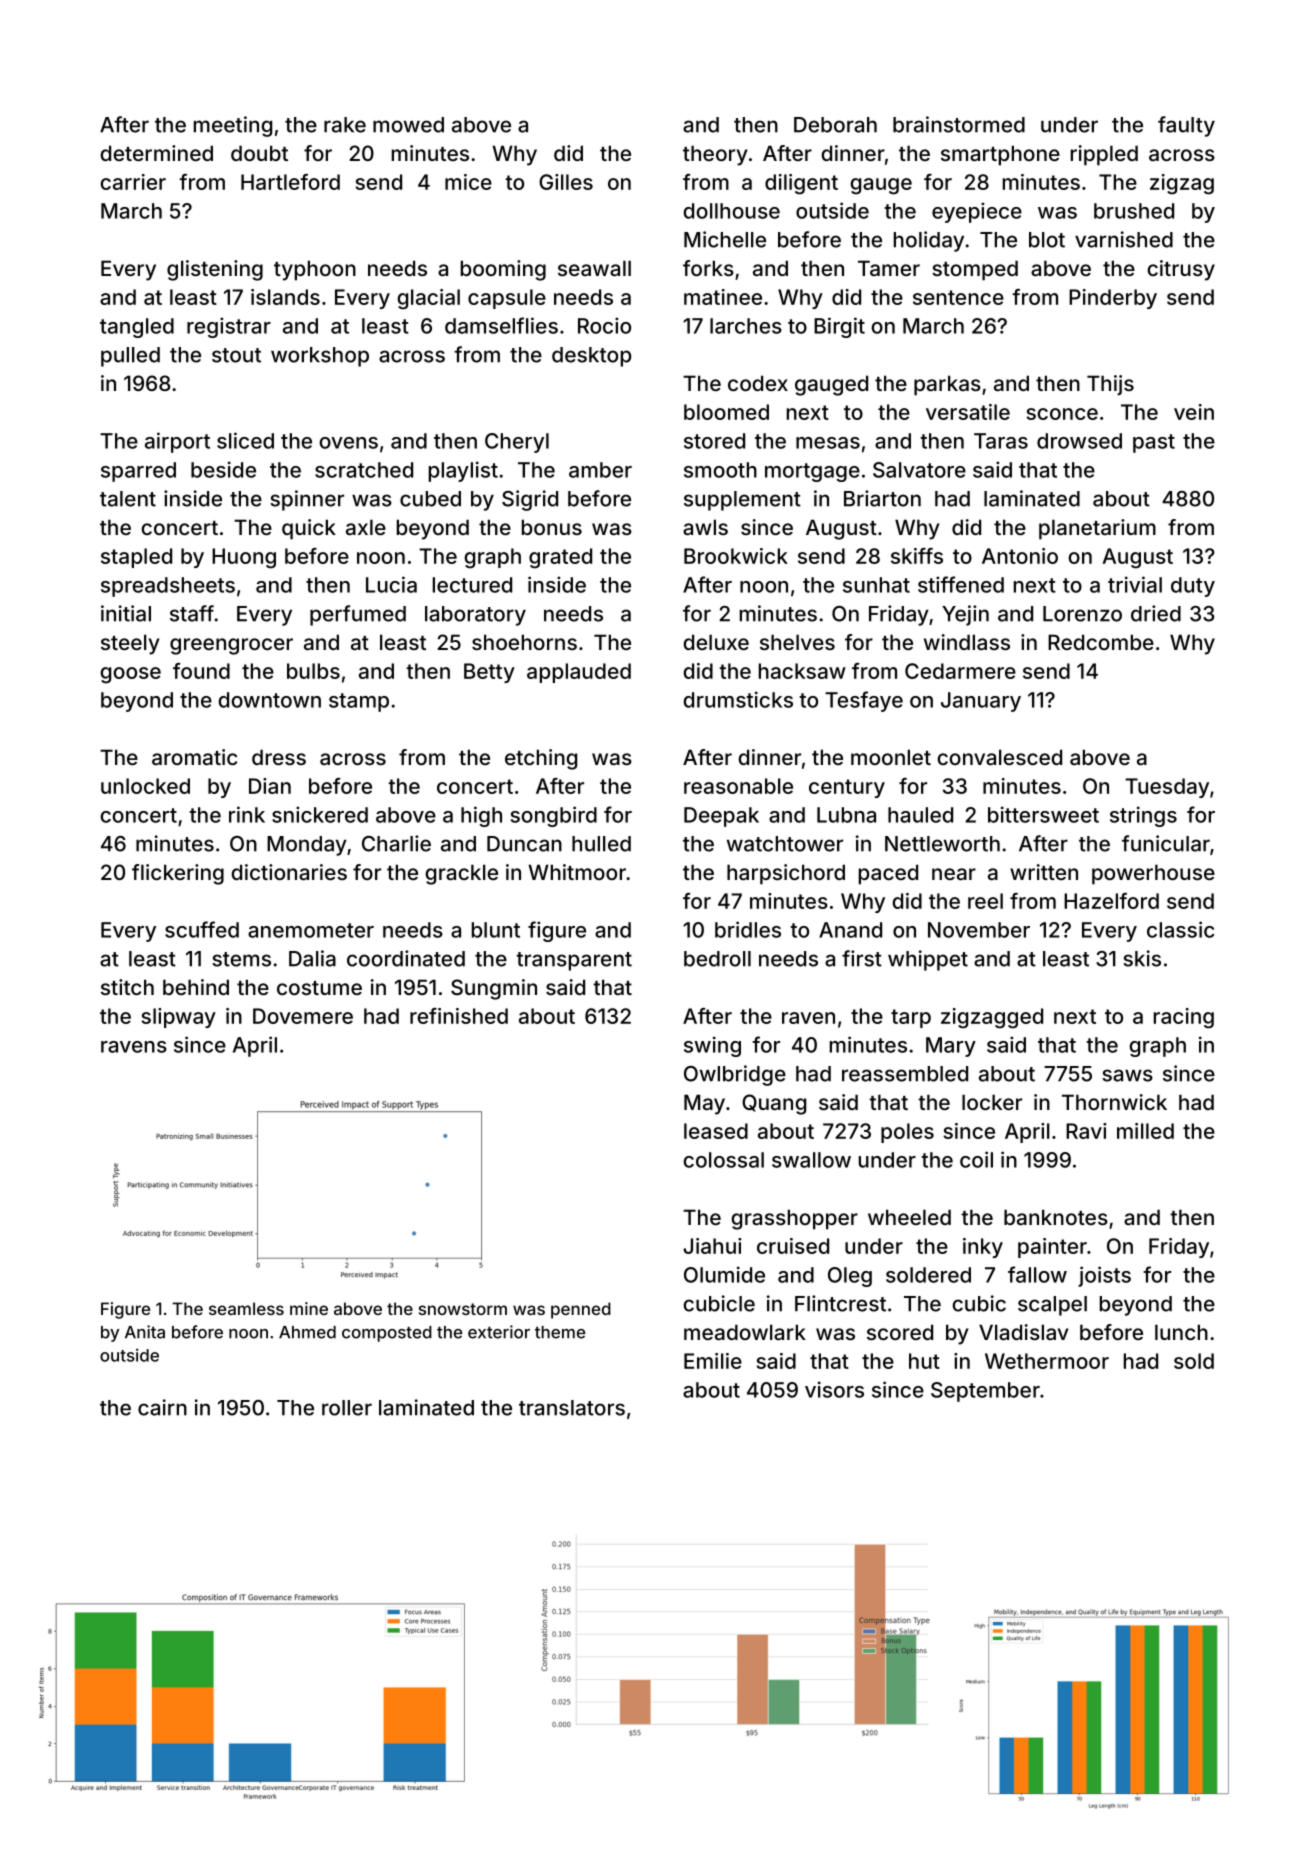 This image has height=1860, width=1315. Describe the element at coordinates (501, 325) in the image. I see `damselflies` at that location.
